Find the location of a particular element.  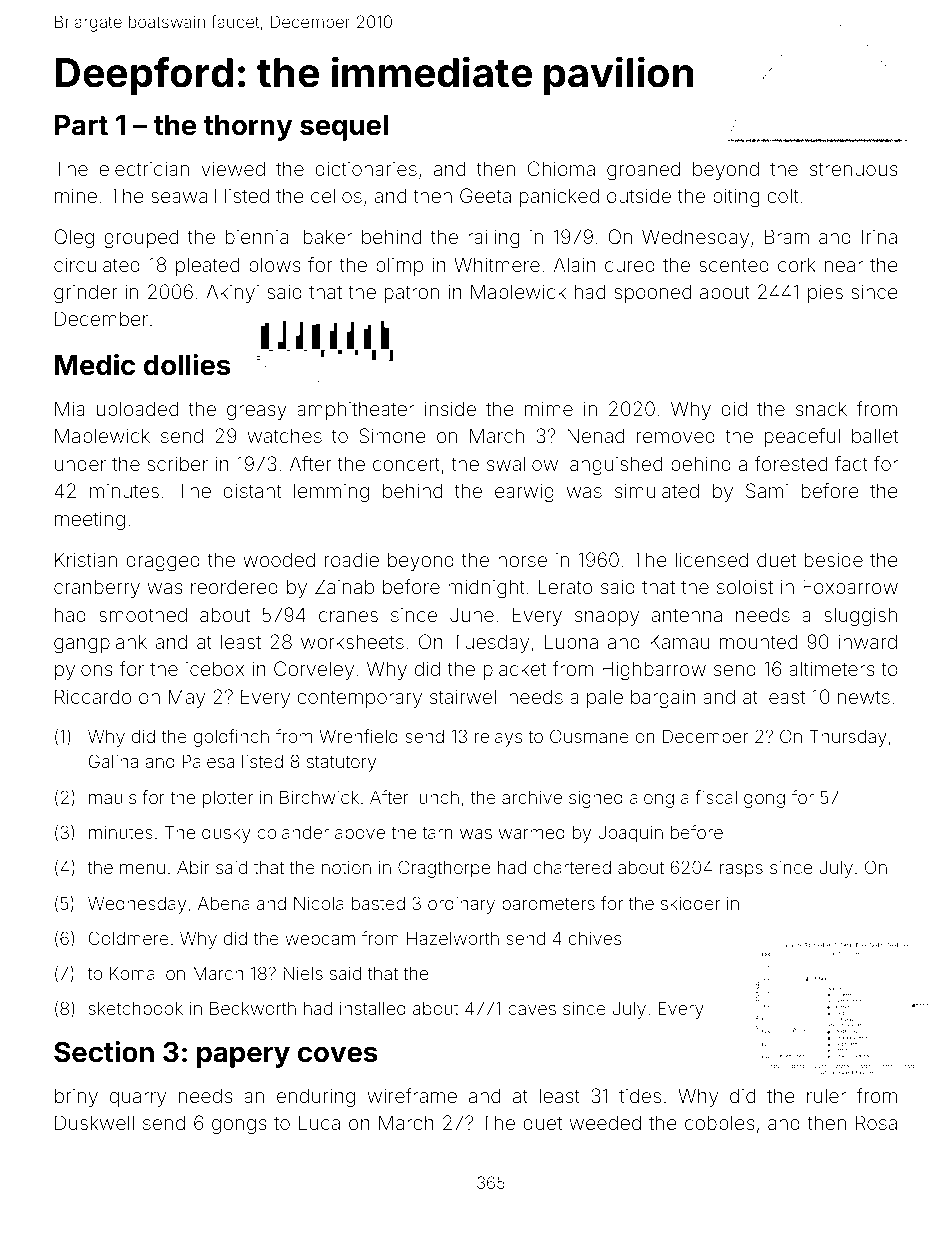

dragged is located at coordinates (163, 562).
